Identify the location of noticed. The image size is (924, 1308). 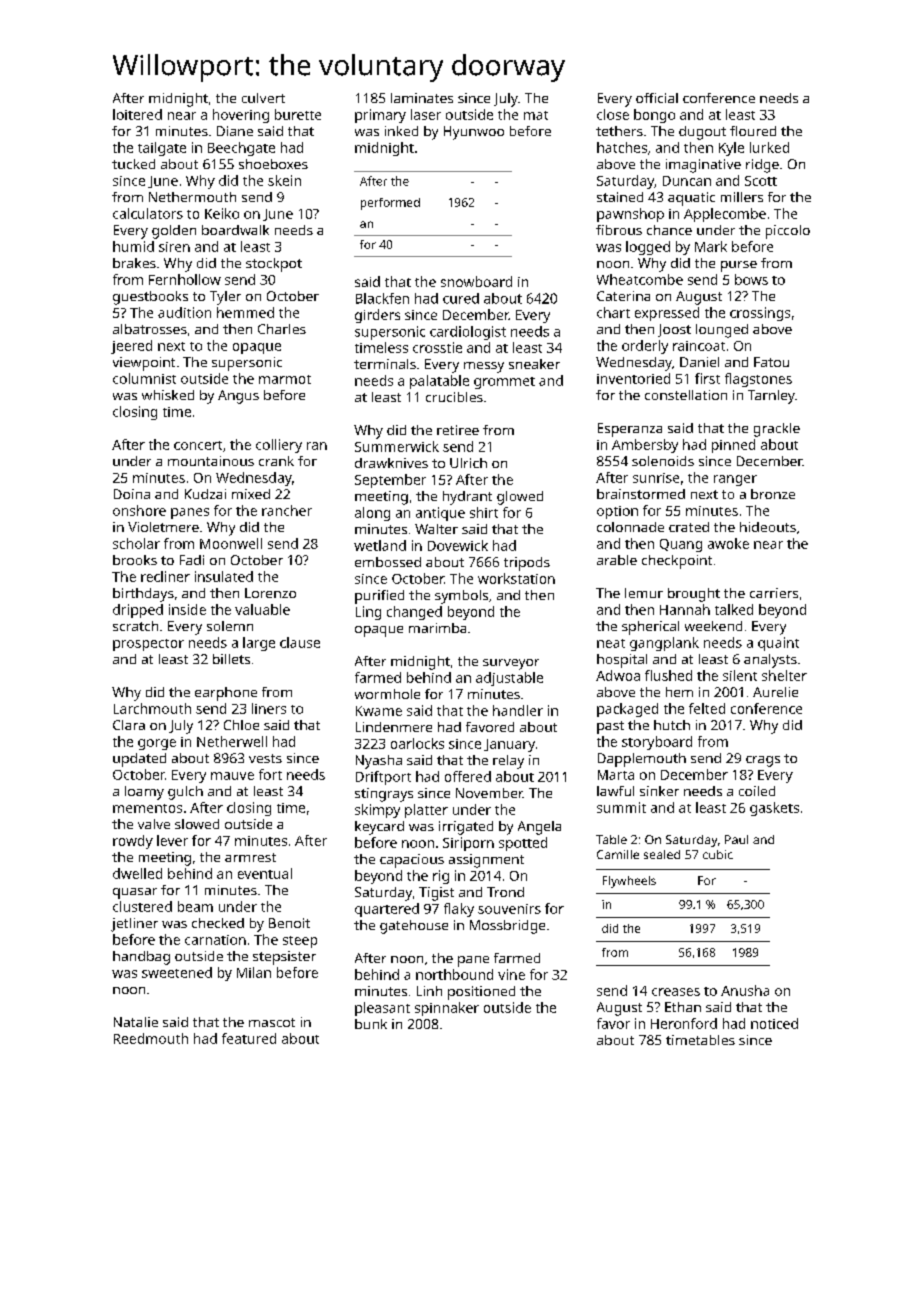
(774, 1023).
